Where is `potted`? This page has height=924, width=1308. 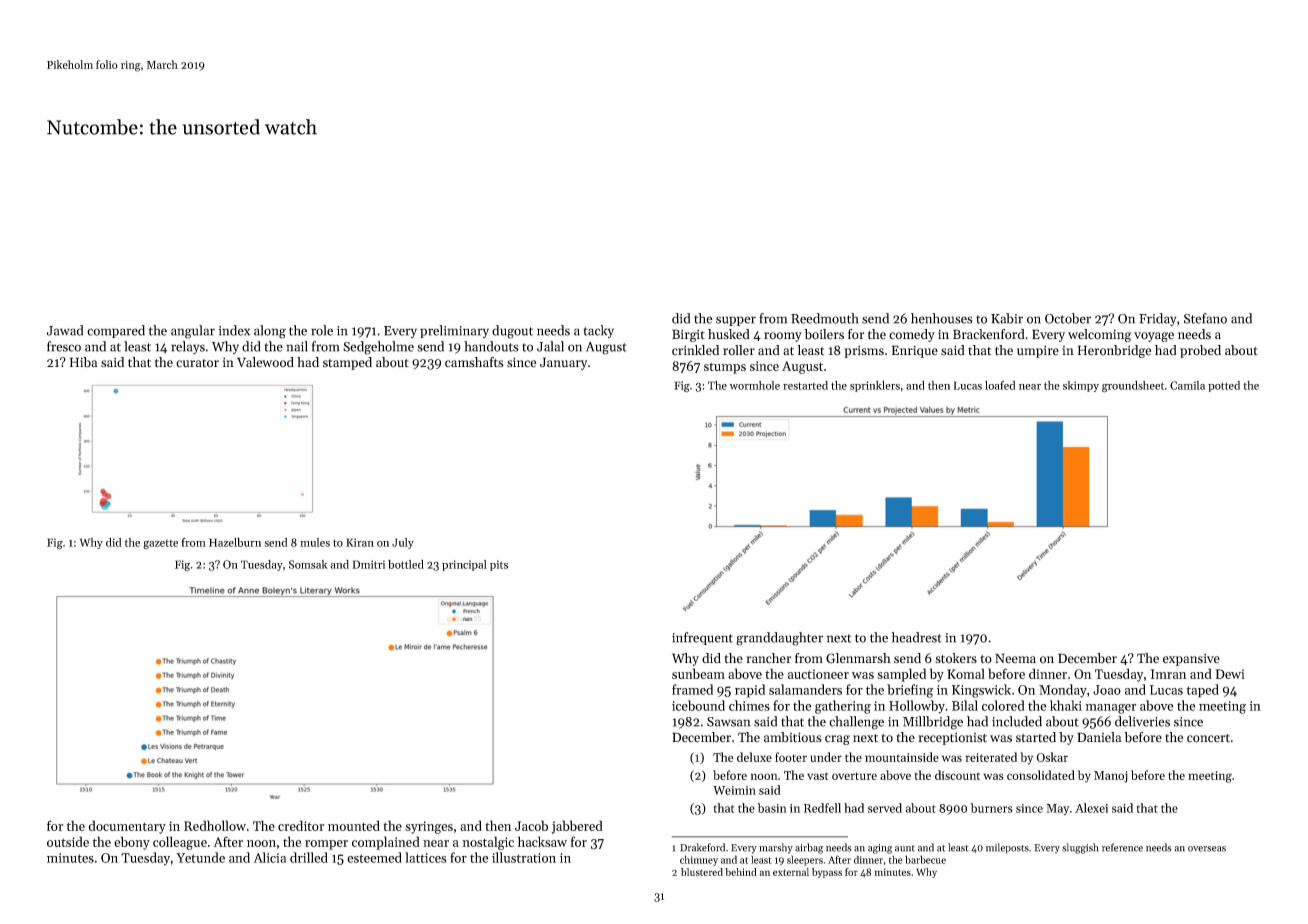
potted is located at coordinates (1224, 386).
